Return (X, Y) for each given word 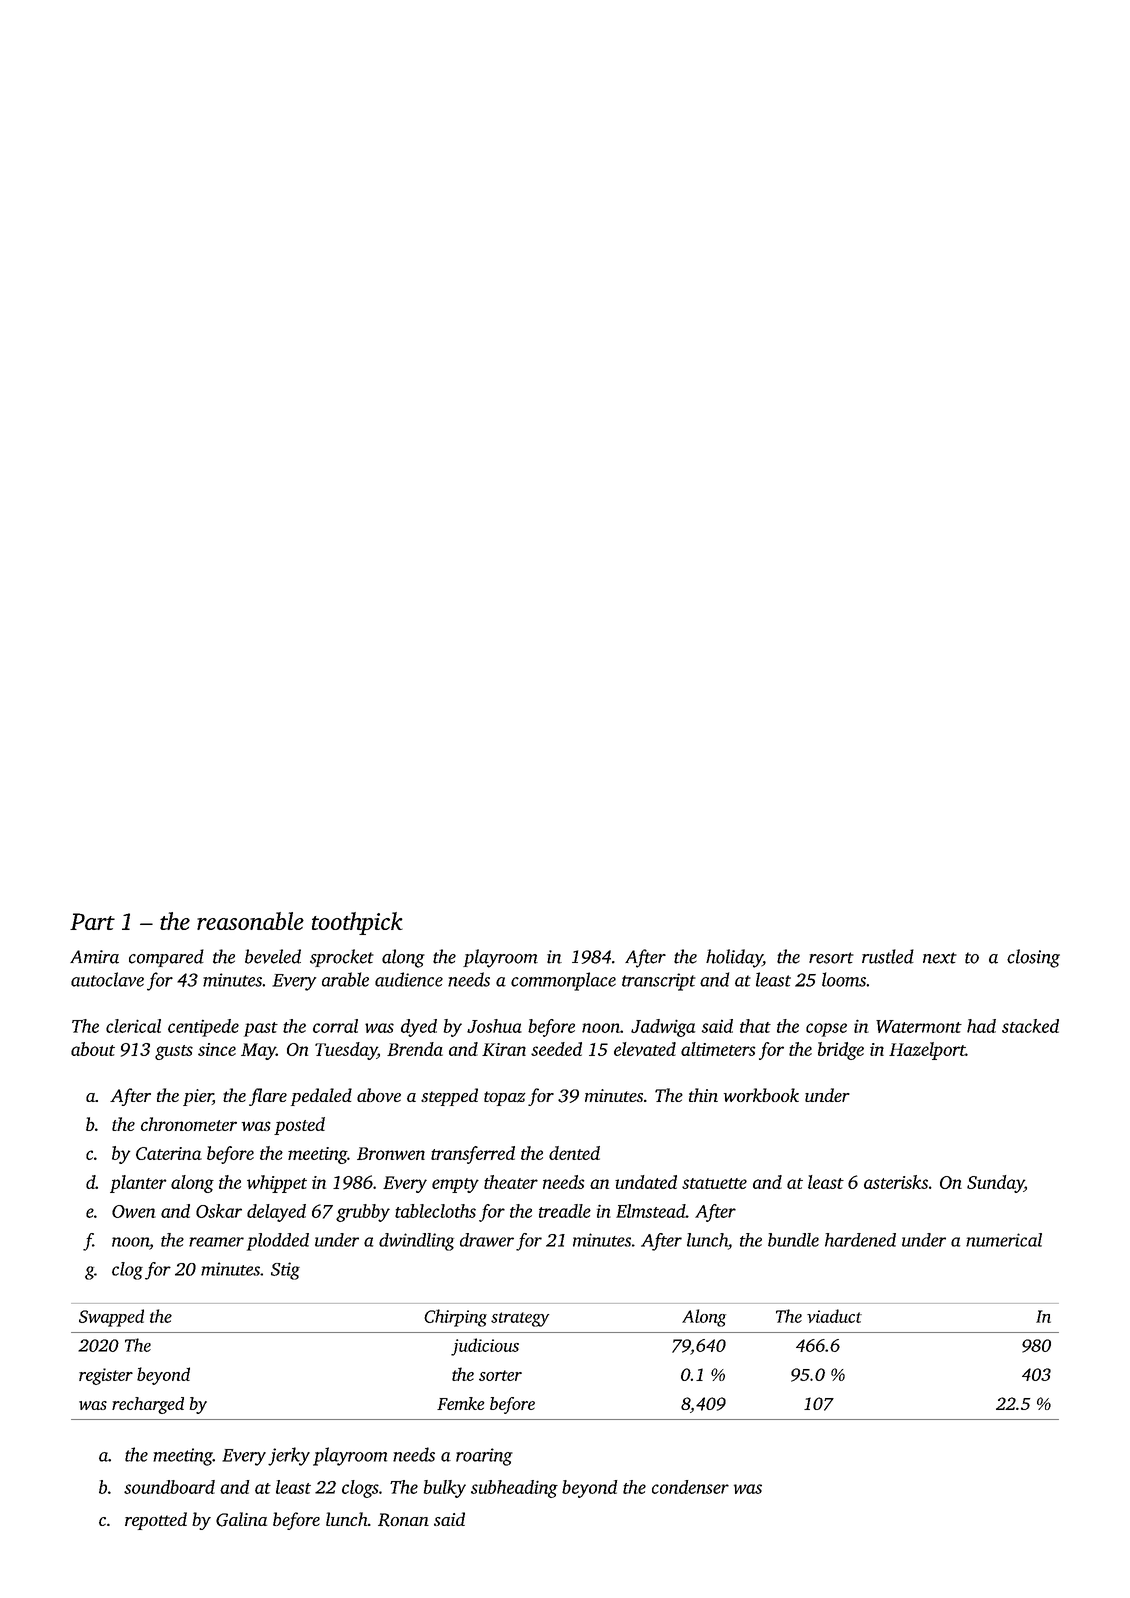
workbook (761, 1095)
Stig (285, 1271)
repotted (156, 1521)
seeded (556, 1049)
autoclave (107, 979)
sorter (500, 1375)
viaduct (834, 1316)
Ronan (403, 1520)
